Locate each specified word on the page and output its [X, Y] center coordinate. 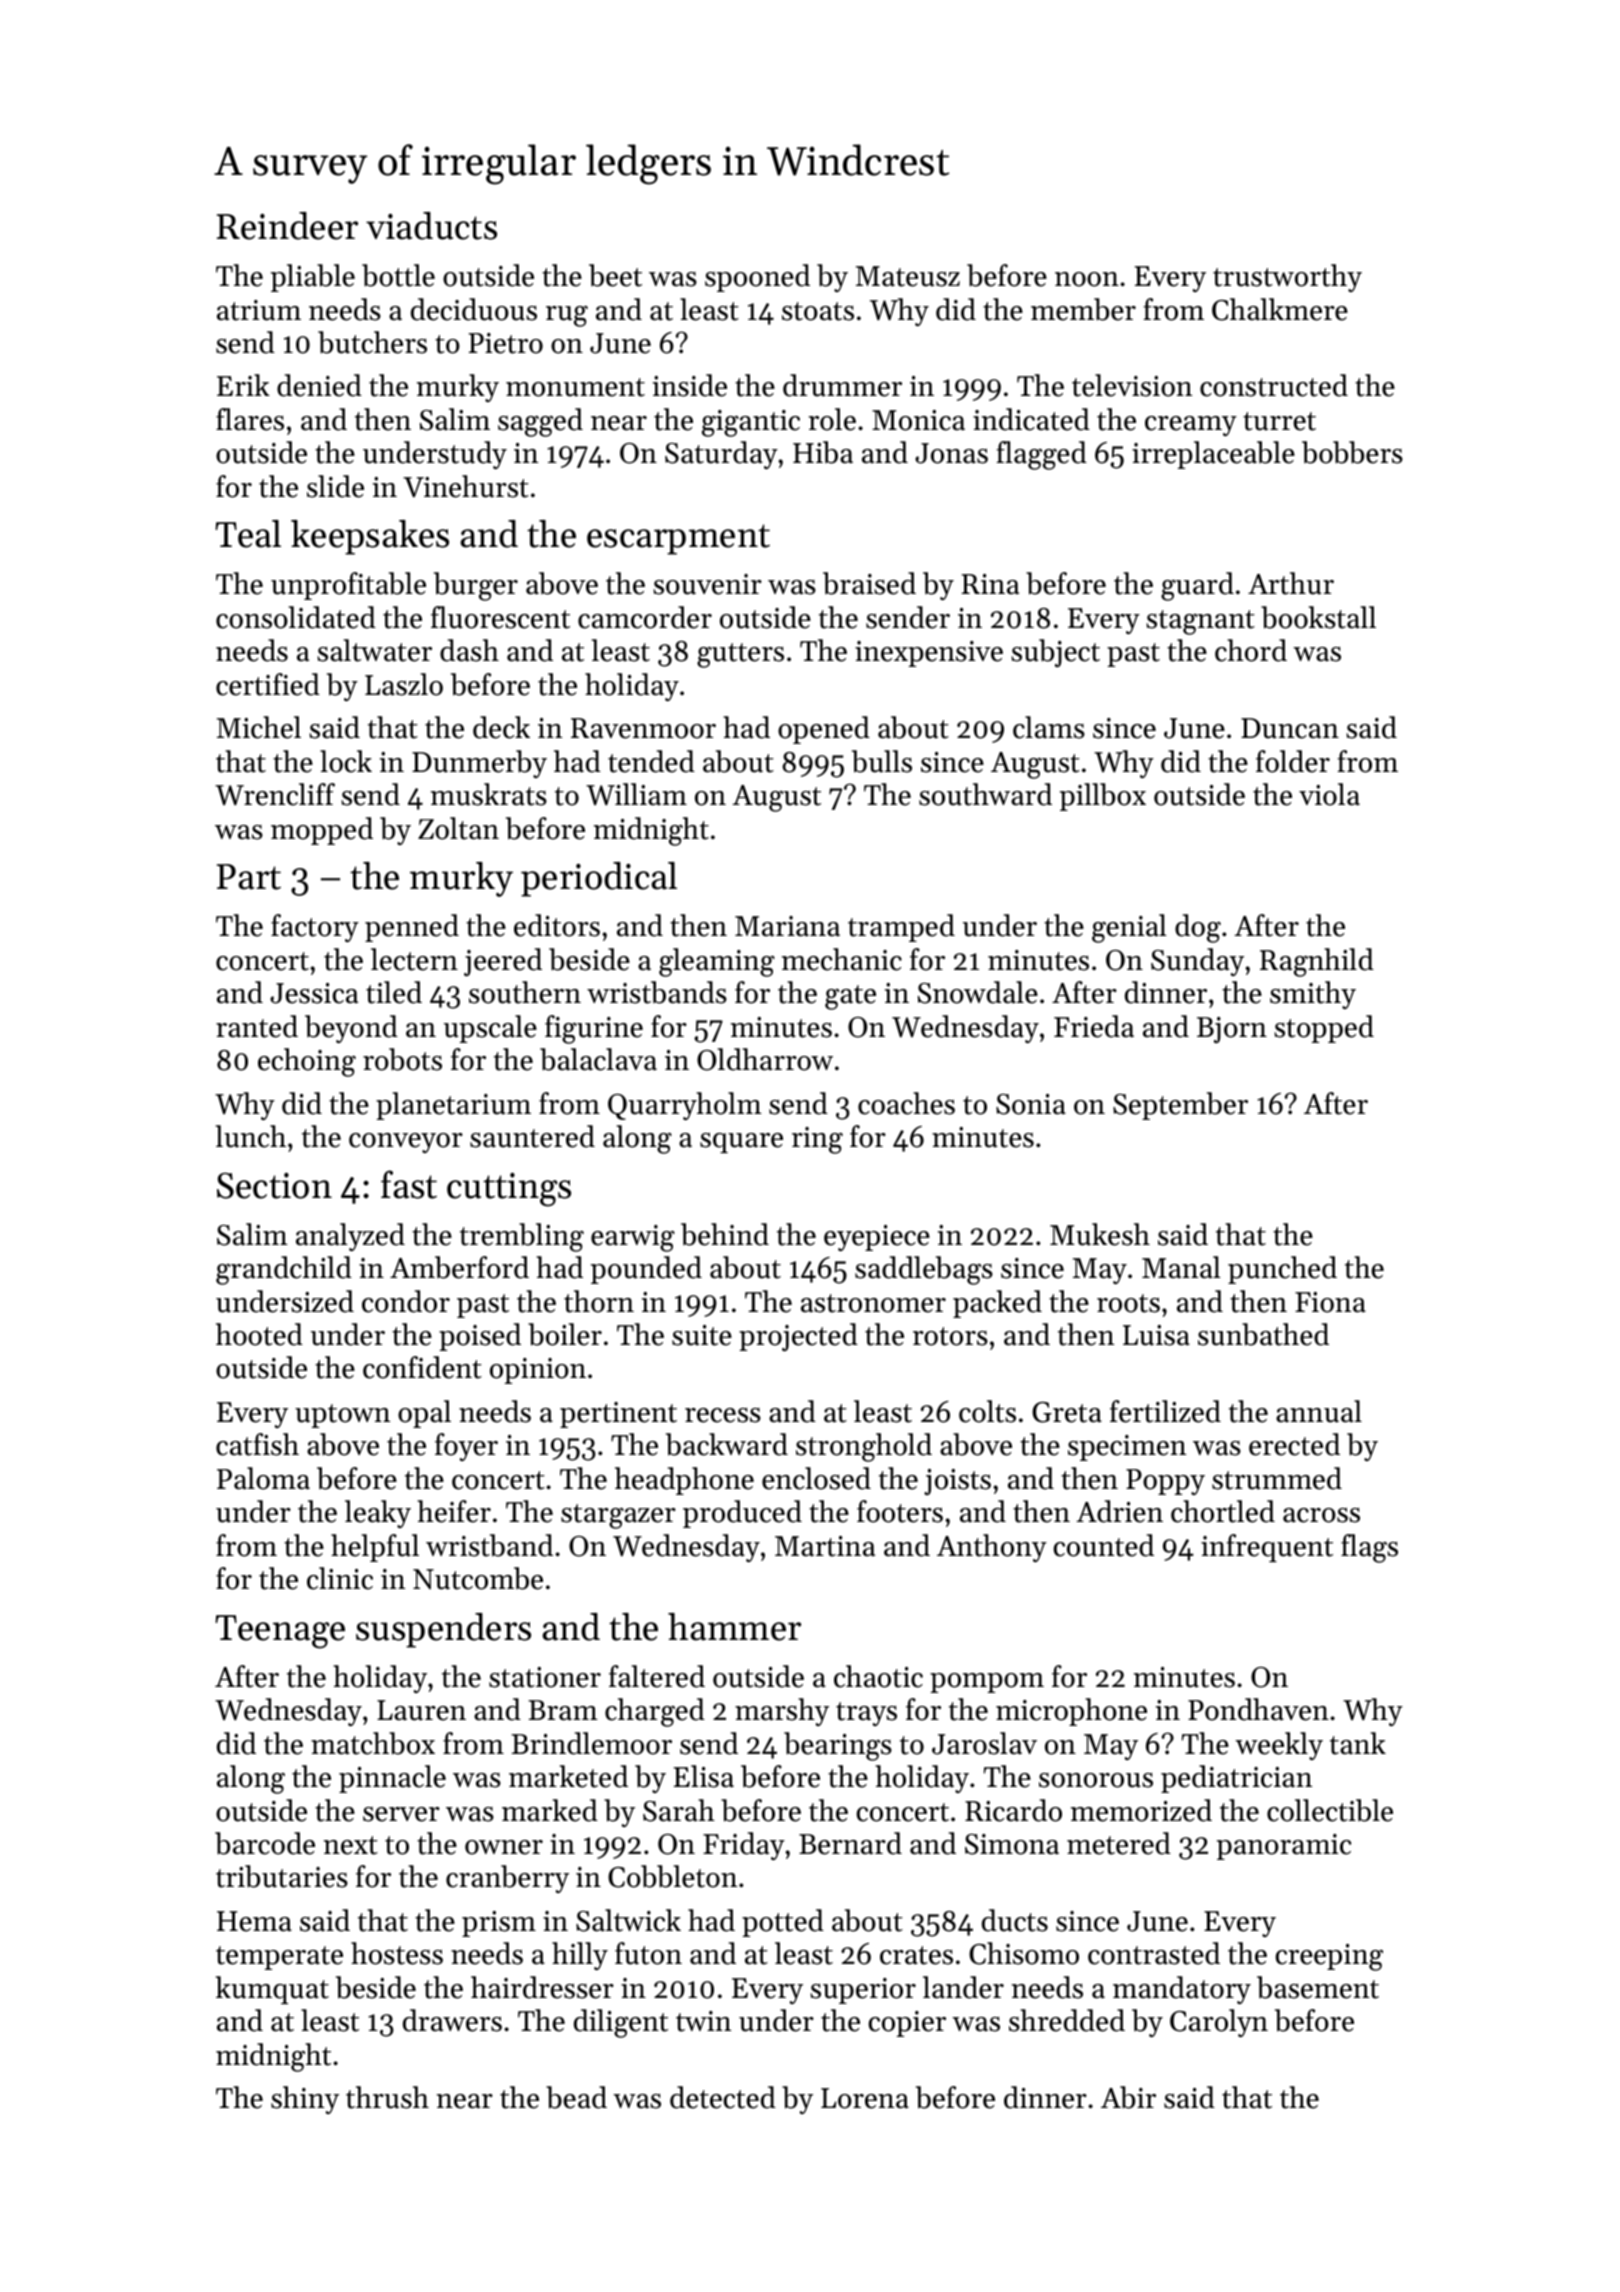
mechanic [842, 959]
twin [703, 2021]
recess [723, 1415]
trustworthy [1287, 278]
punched [1282, 1270]
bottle [398, 275]
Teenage [280, 1632]
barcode [265, 1843]
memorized [1141, 1810]
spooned [757, 278]
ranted [257, 1026]
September [1180, 1106]
